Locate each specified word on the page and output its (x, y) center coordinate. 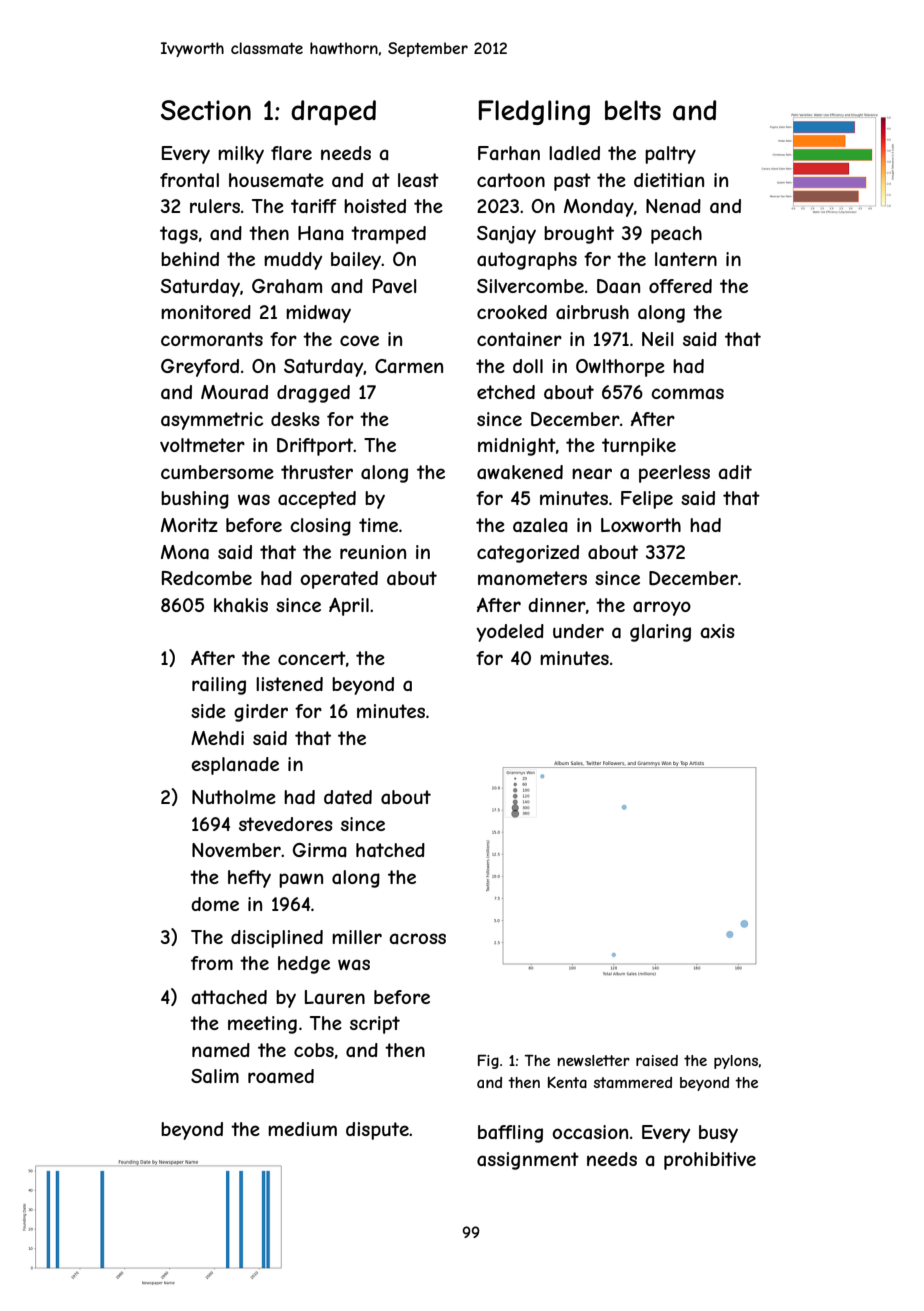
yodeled (510, 633)
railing (219, 686)
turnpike (639, 447)
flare (291, 153)
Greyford (200, 368)
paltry (670, 155)
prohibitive (710, 1161)
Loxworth (641, 525)
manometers (532, 578)
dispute (377, 1131)
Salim (215, 1076)
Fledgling (534, 112)
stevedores (286, 824)
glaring (660, 633)
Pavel (394, 286)
